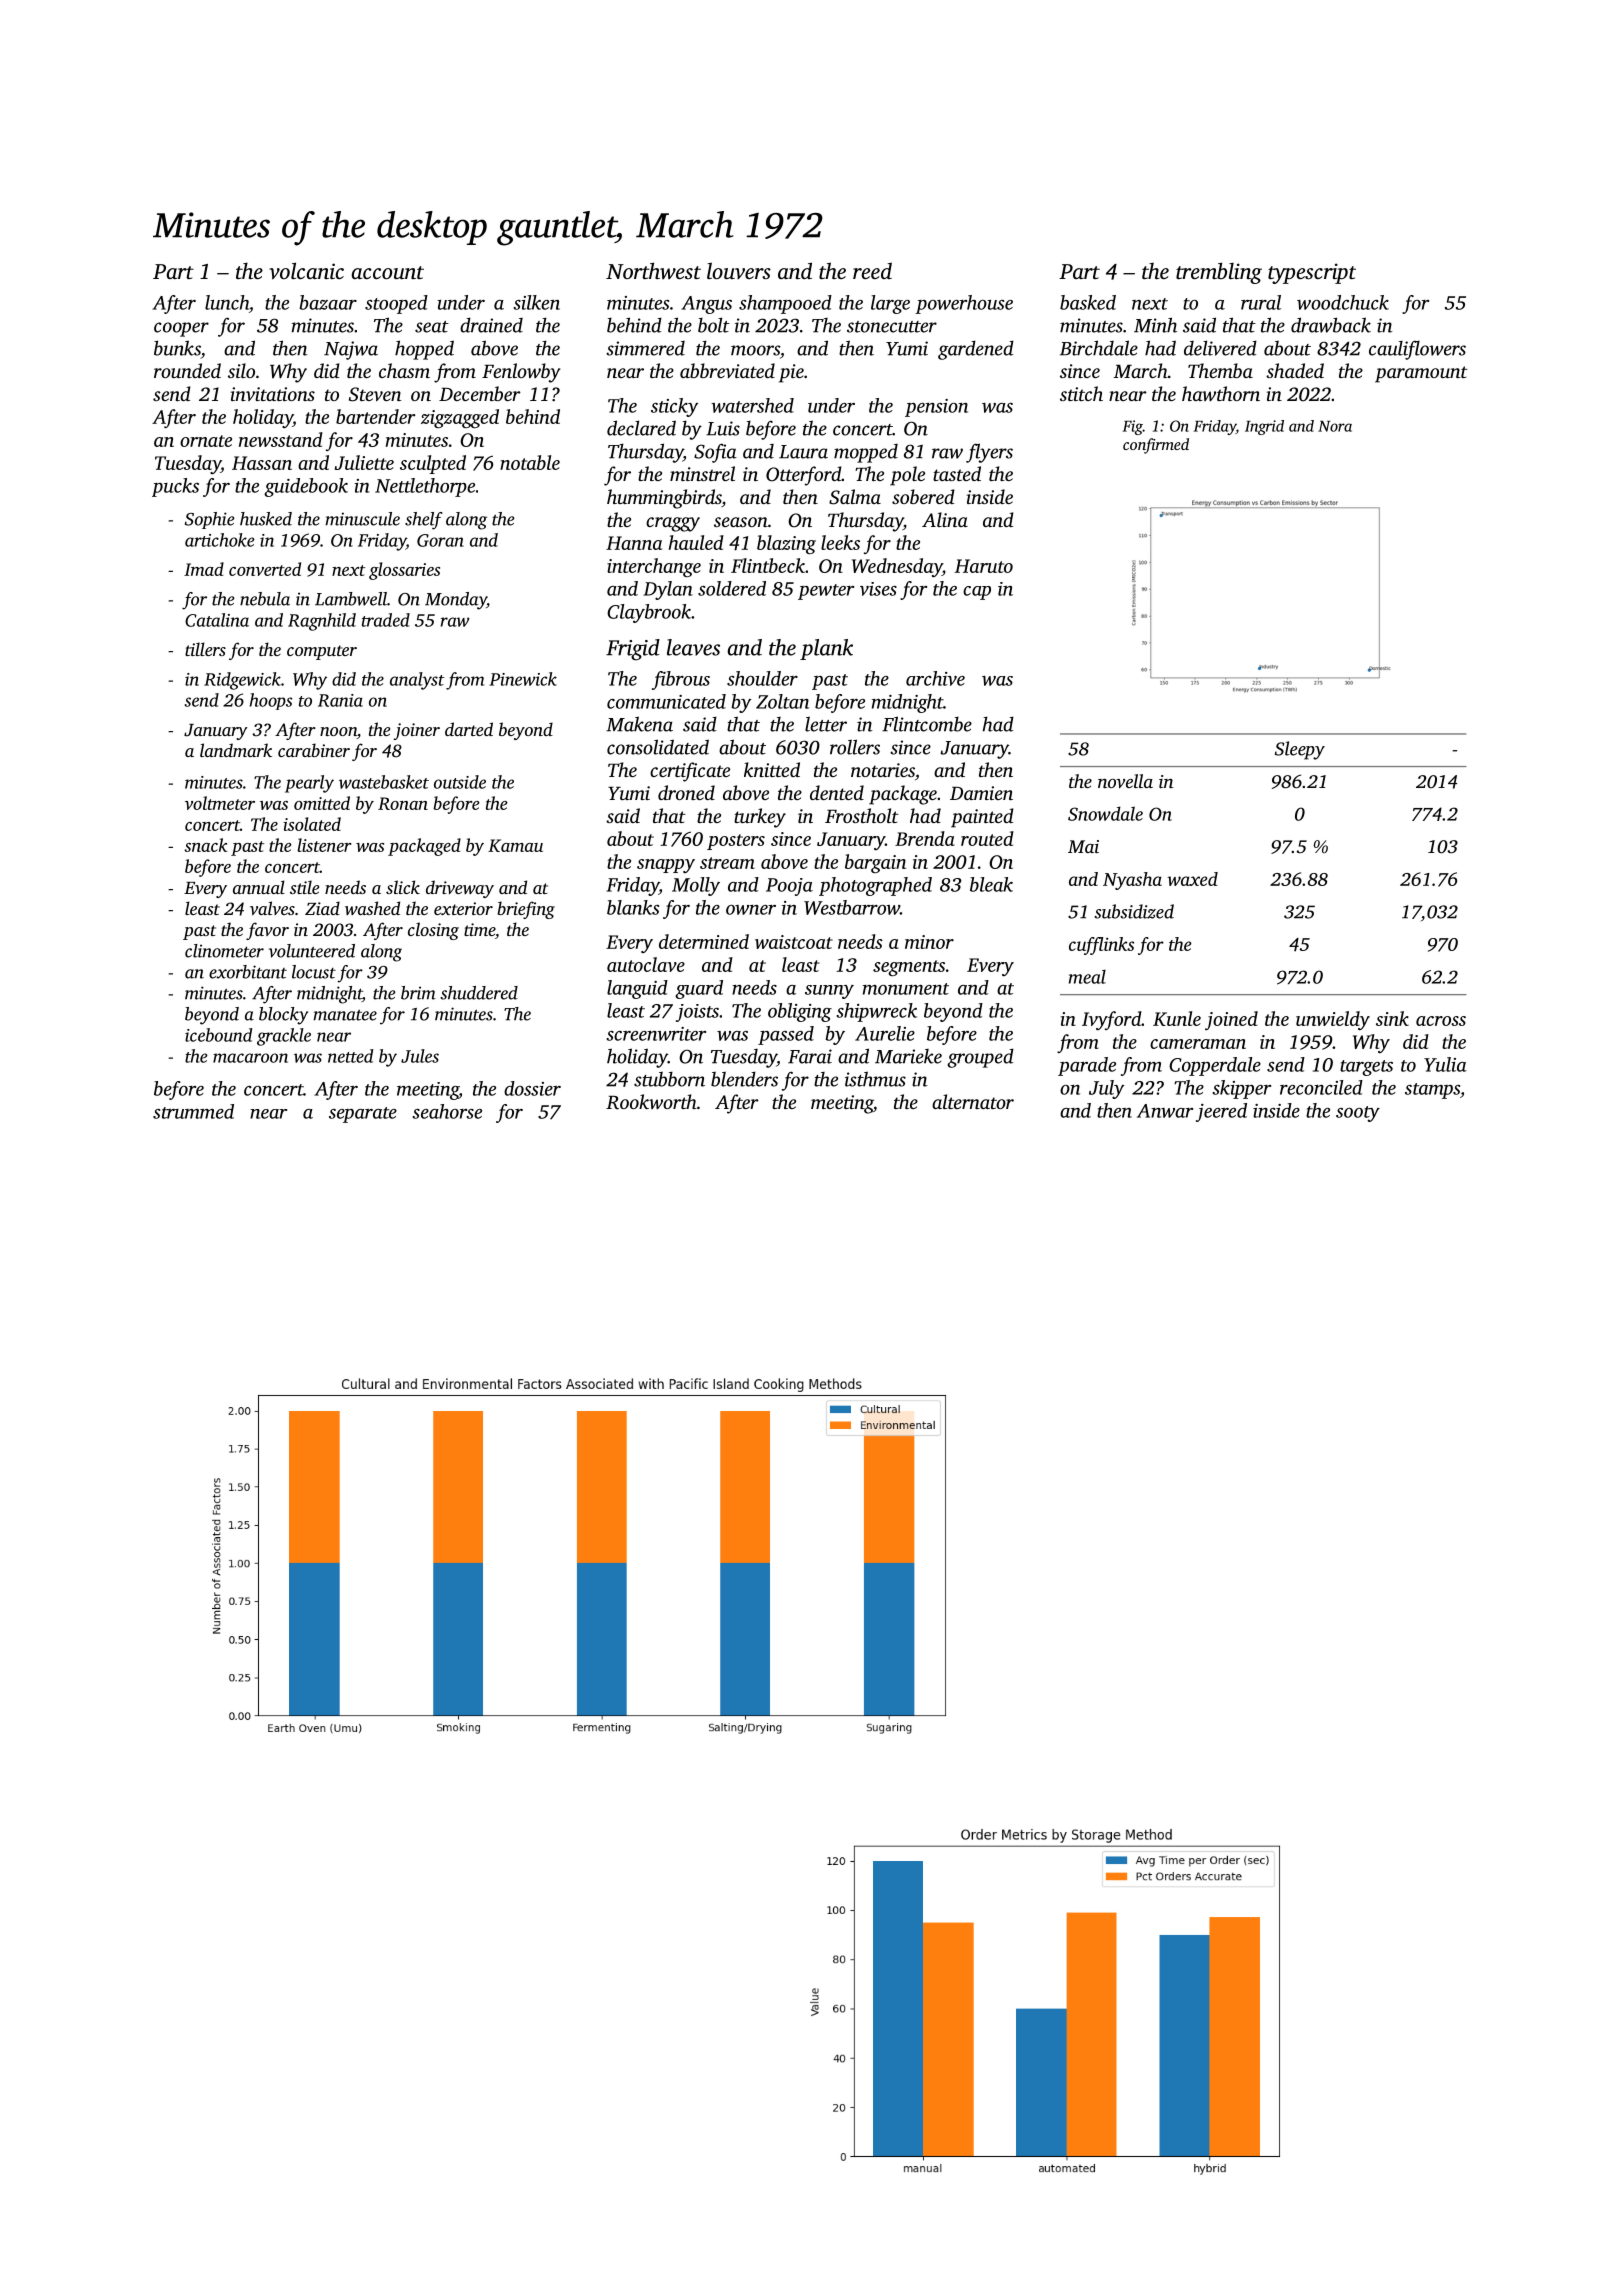  I want to click on typescript, so click(1312, 273).
